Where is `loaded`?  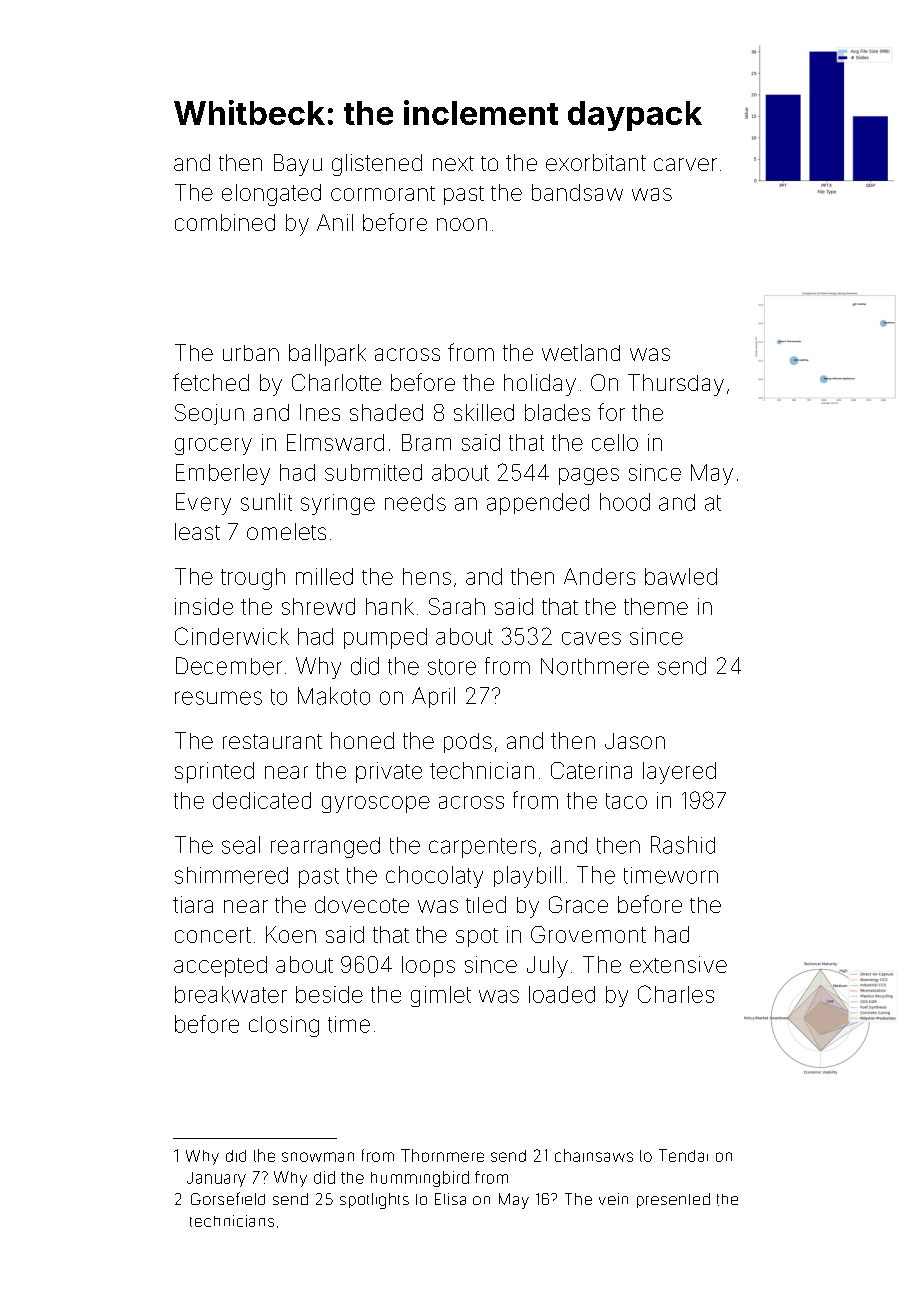
loaded is located at coordinates (562, 994).
